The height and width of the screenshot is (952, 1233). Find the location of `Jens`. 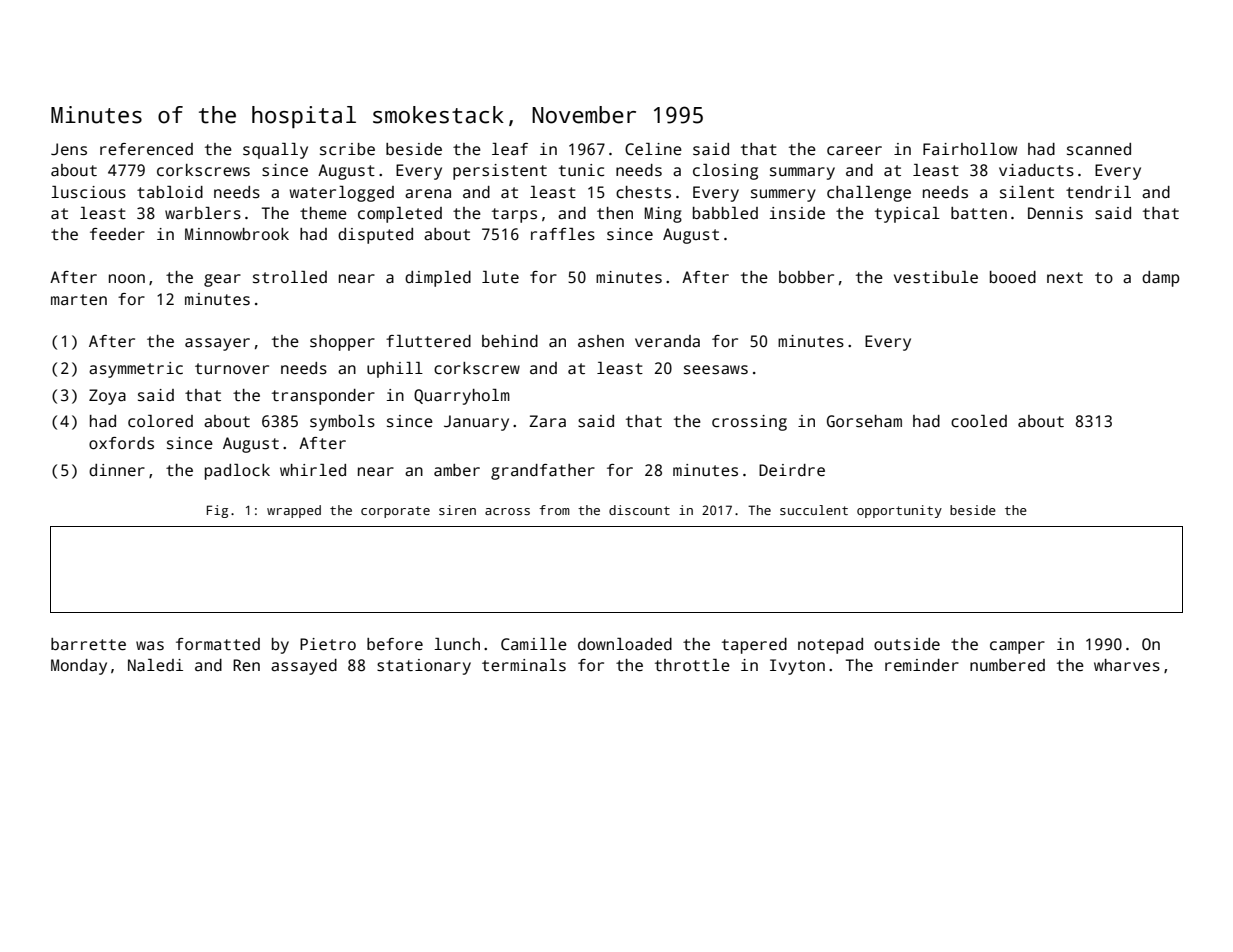

Jens is located at coordinates (69, 149).
